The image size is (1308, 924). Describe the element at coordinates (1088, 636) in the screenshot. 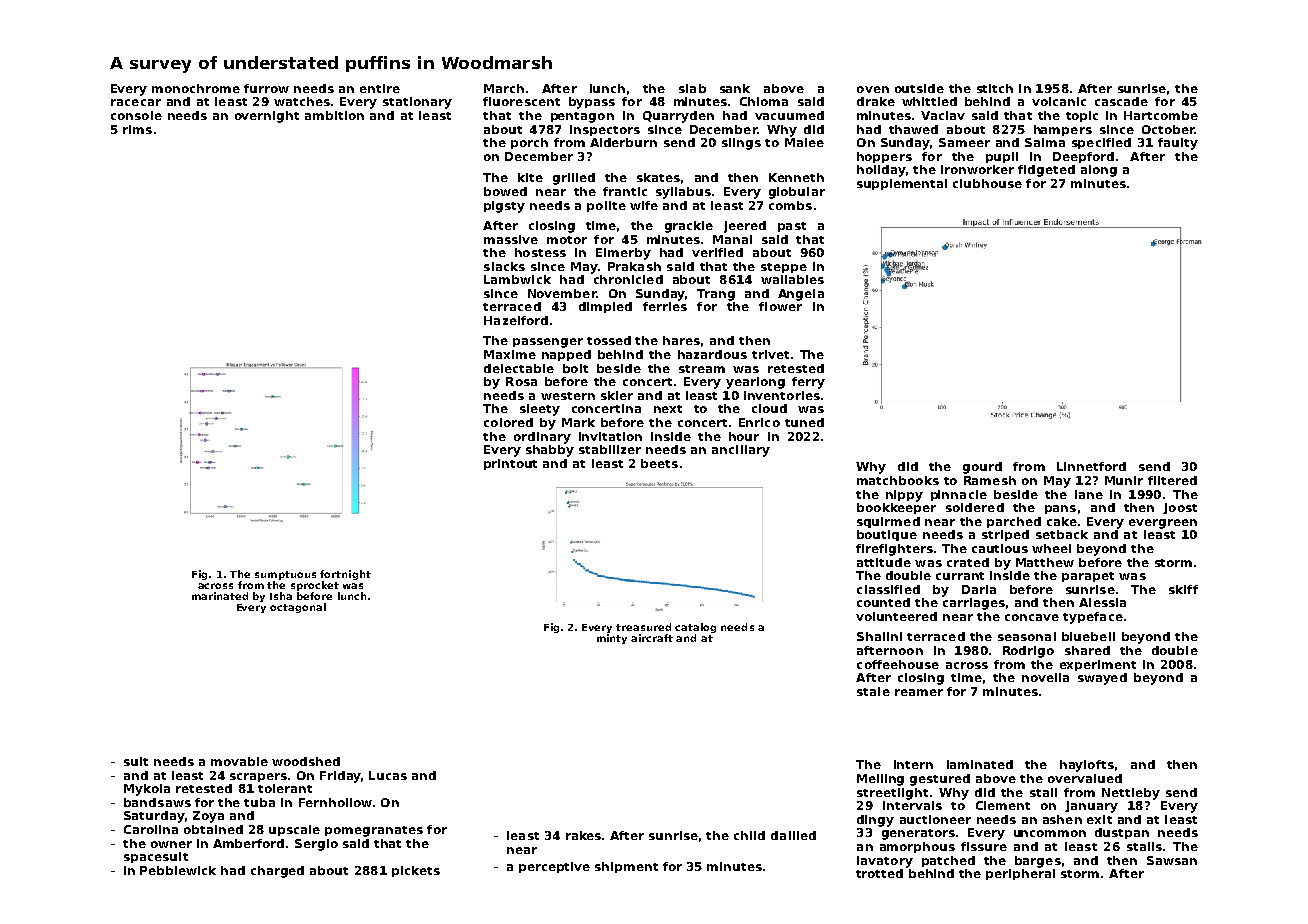

I see `bluebell` at that location.
